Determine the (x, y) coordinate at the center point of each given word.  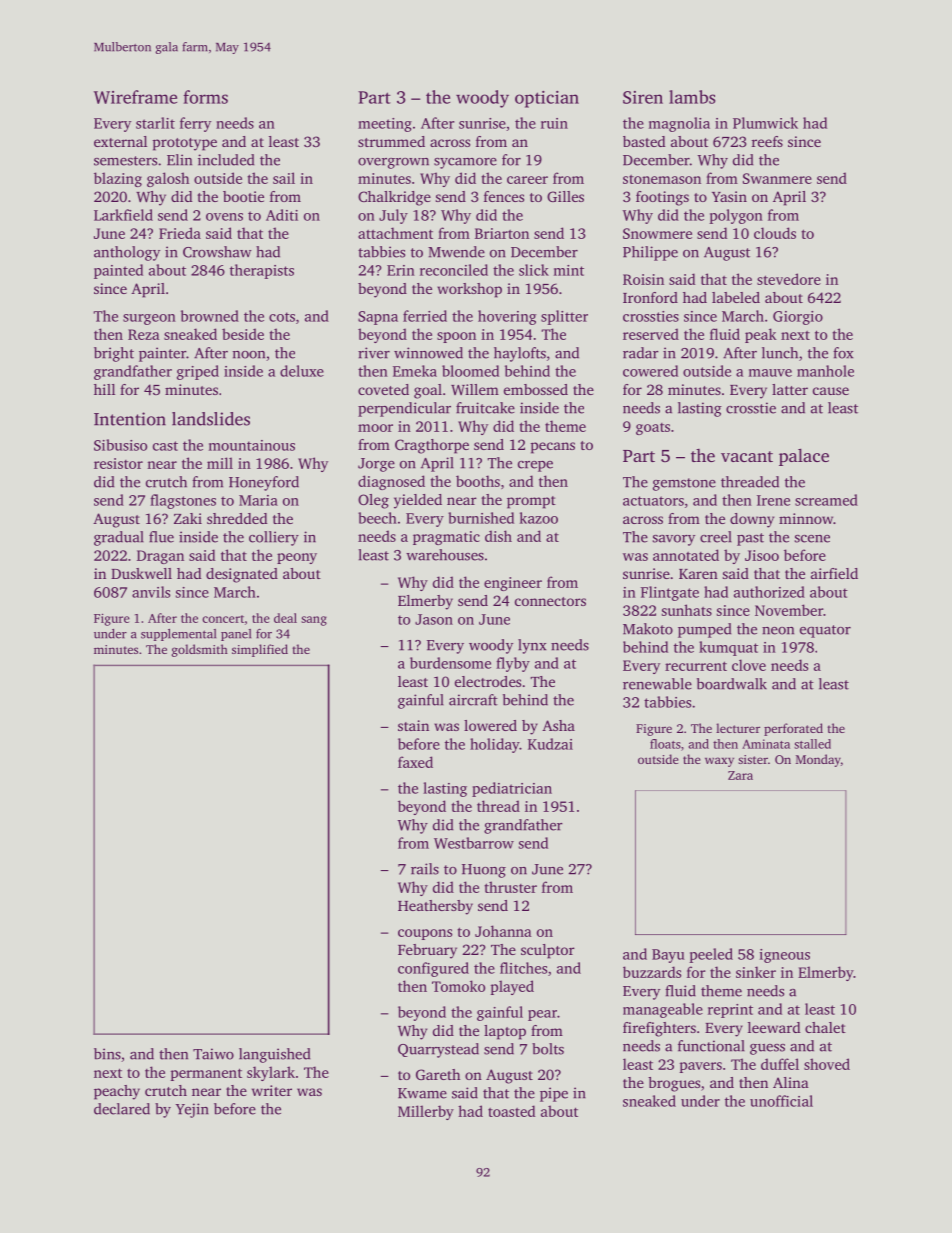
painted (118, 271)
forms (206, 97)
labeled (736, 297)
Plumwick (765, 123)
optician (547, 99)
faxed (415, 762)
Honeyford (264, 483)
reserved (651, 334)
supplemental (178, 635)
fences (504, 196)
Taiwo (213, 1054)
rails (425, 869)
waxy (719, 762)
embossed (536, 389)
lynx (532, 646)
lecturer (738, 728)
